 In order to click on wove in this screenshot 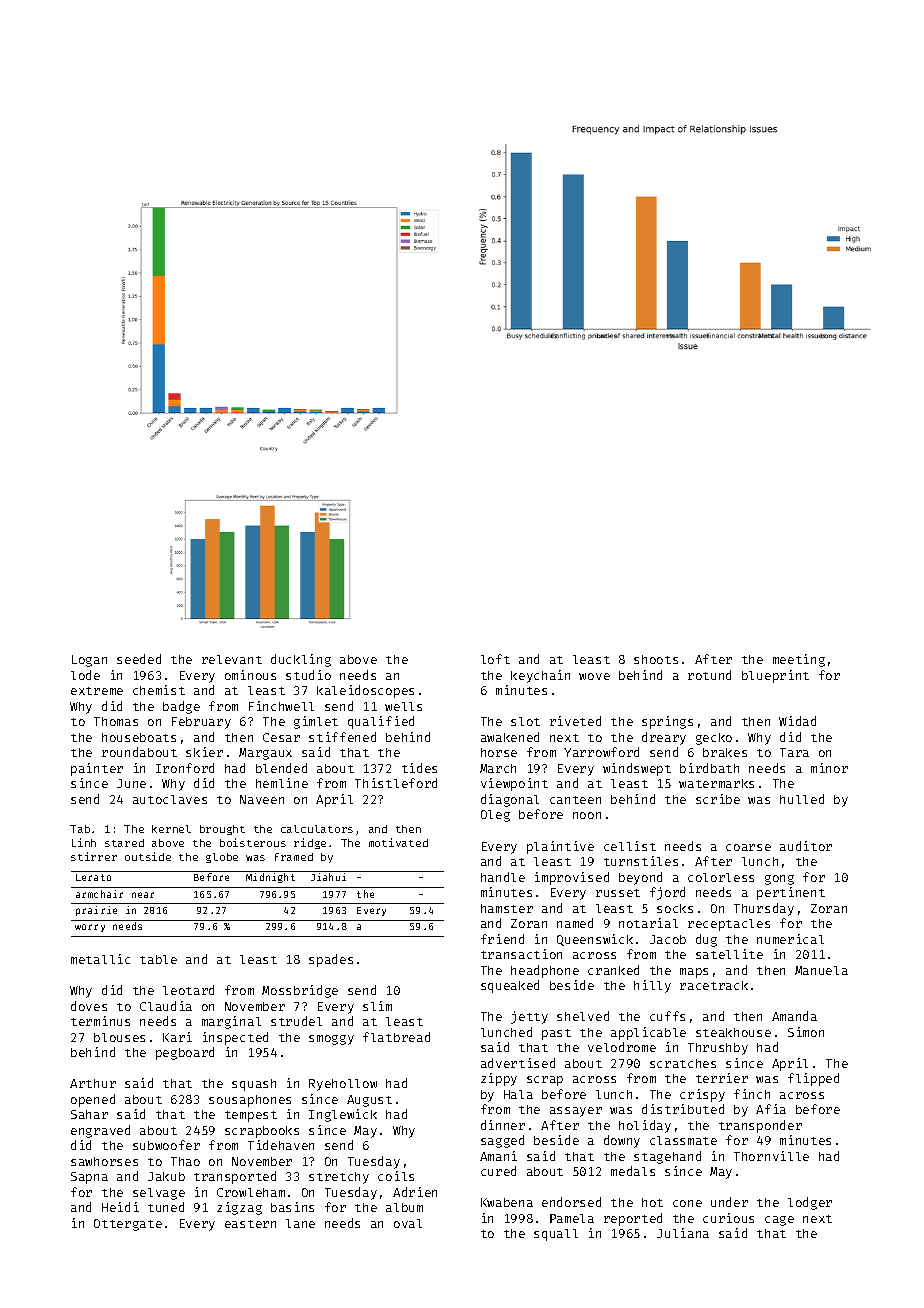, I will do `click(594, 676)`.
